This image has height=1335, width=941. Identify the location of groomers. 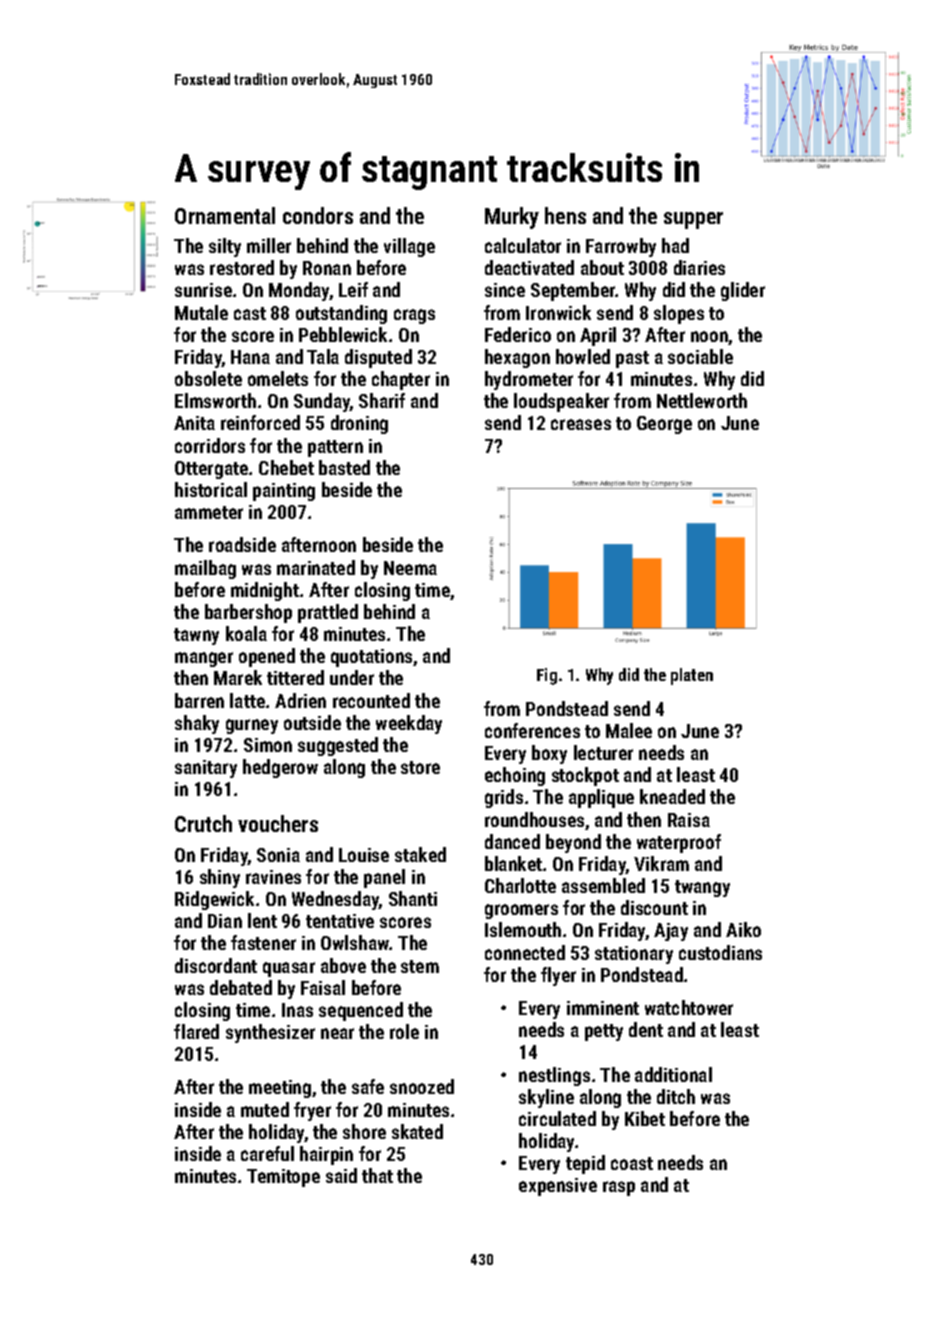
(521, 911).
